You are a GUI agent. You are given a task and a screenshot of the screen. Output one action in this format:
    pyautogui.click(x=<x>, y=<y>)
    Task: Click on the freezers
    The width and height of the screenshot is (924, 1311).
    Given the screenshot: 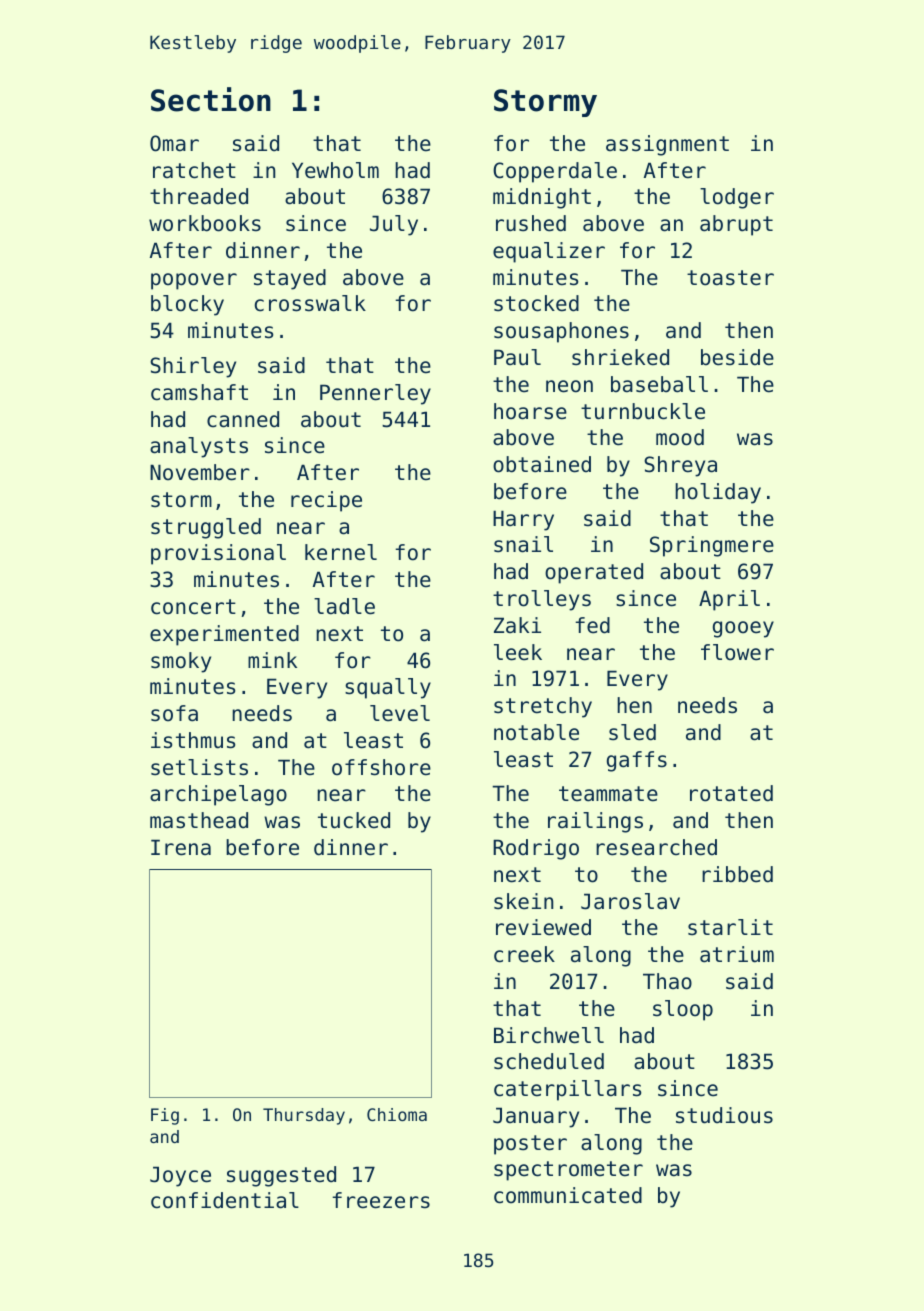 What is the action you would take?
    pyautogui.click(x=381, y=1200)
